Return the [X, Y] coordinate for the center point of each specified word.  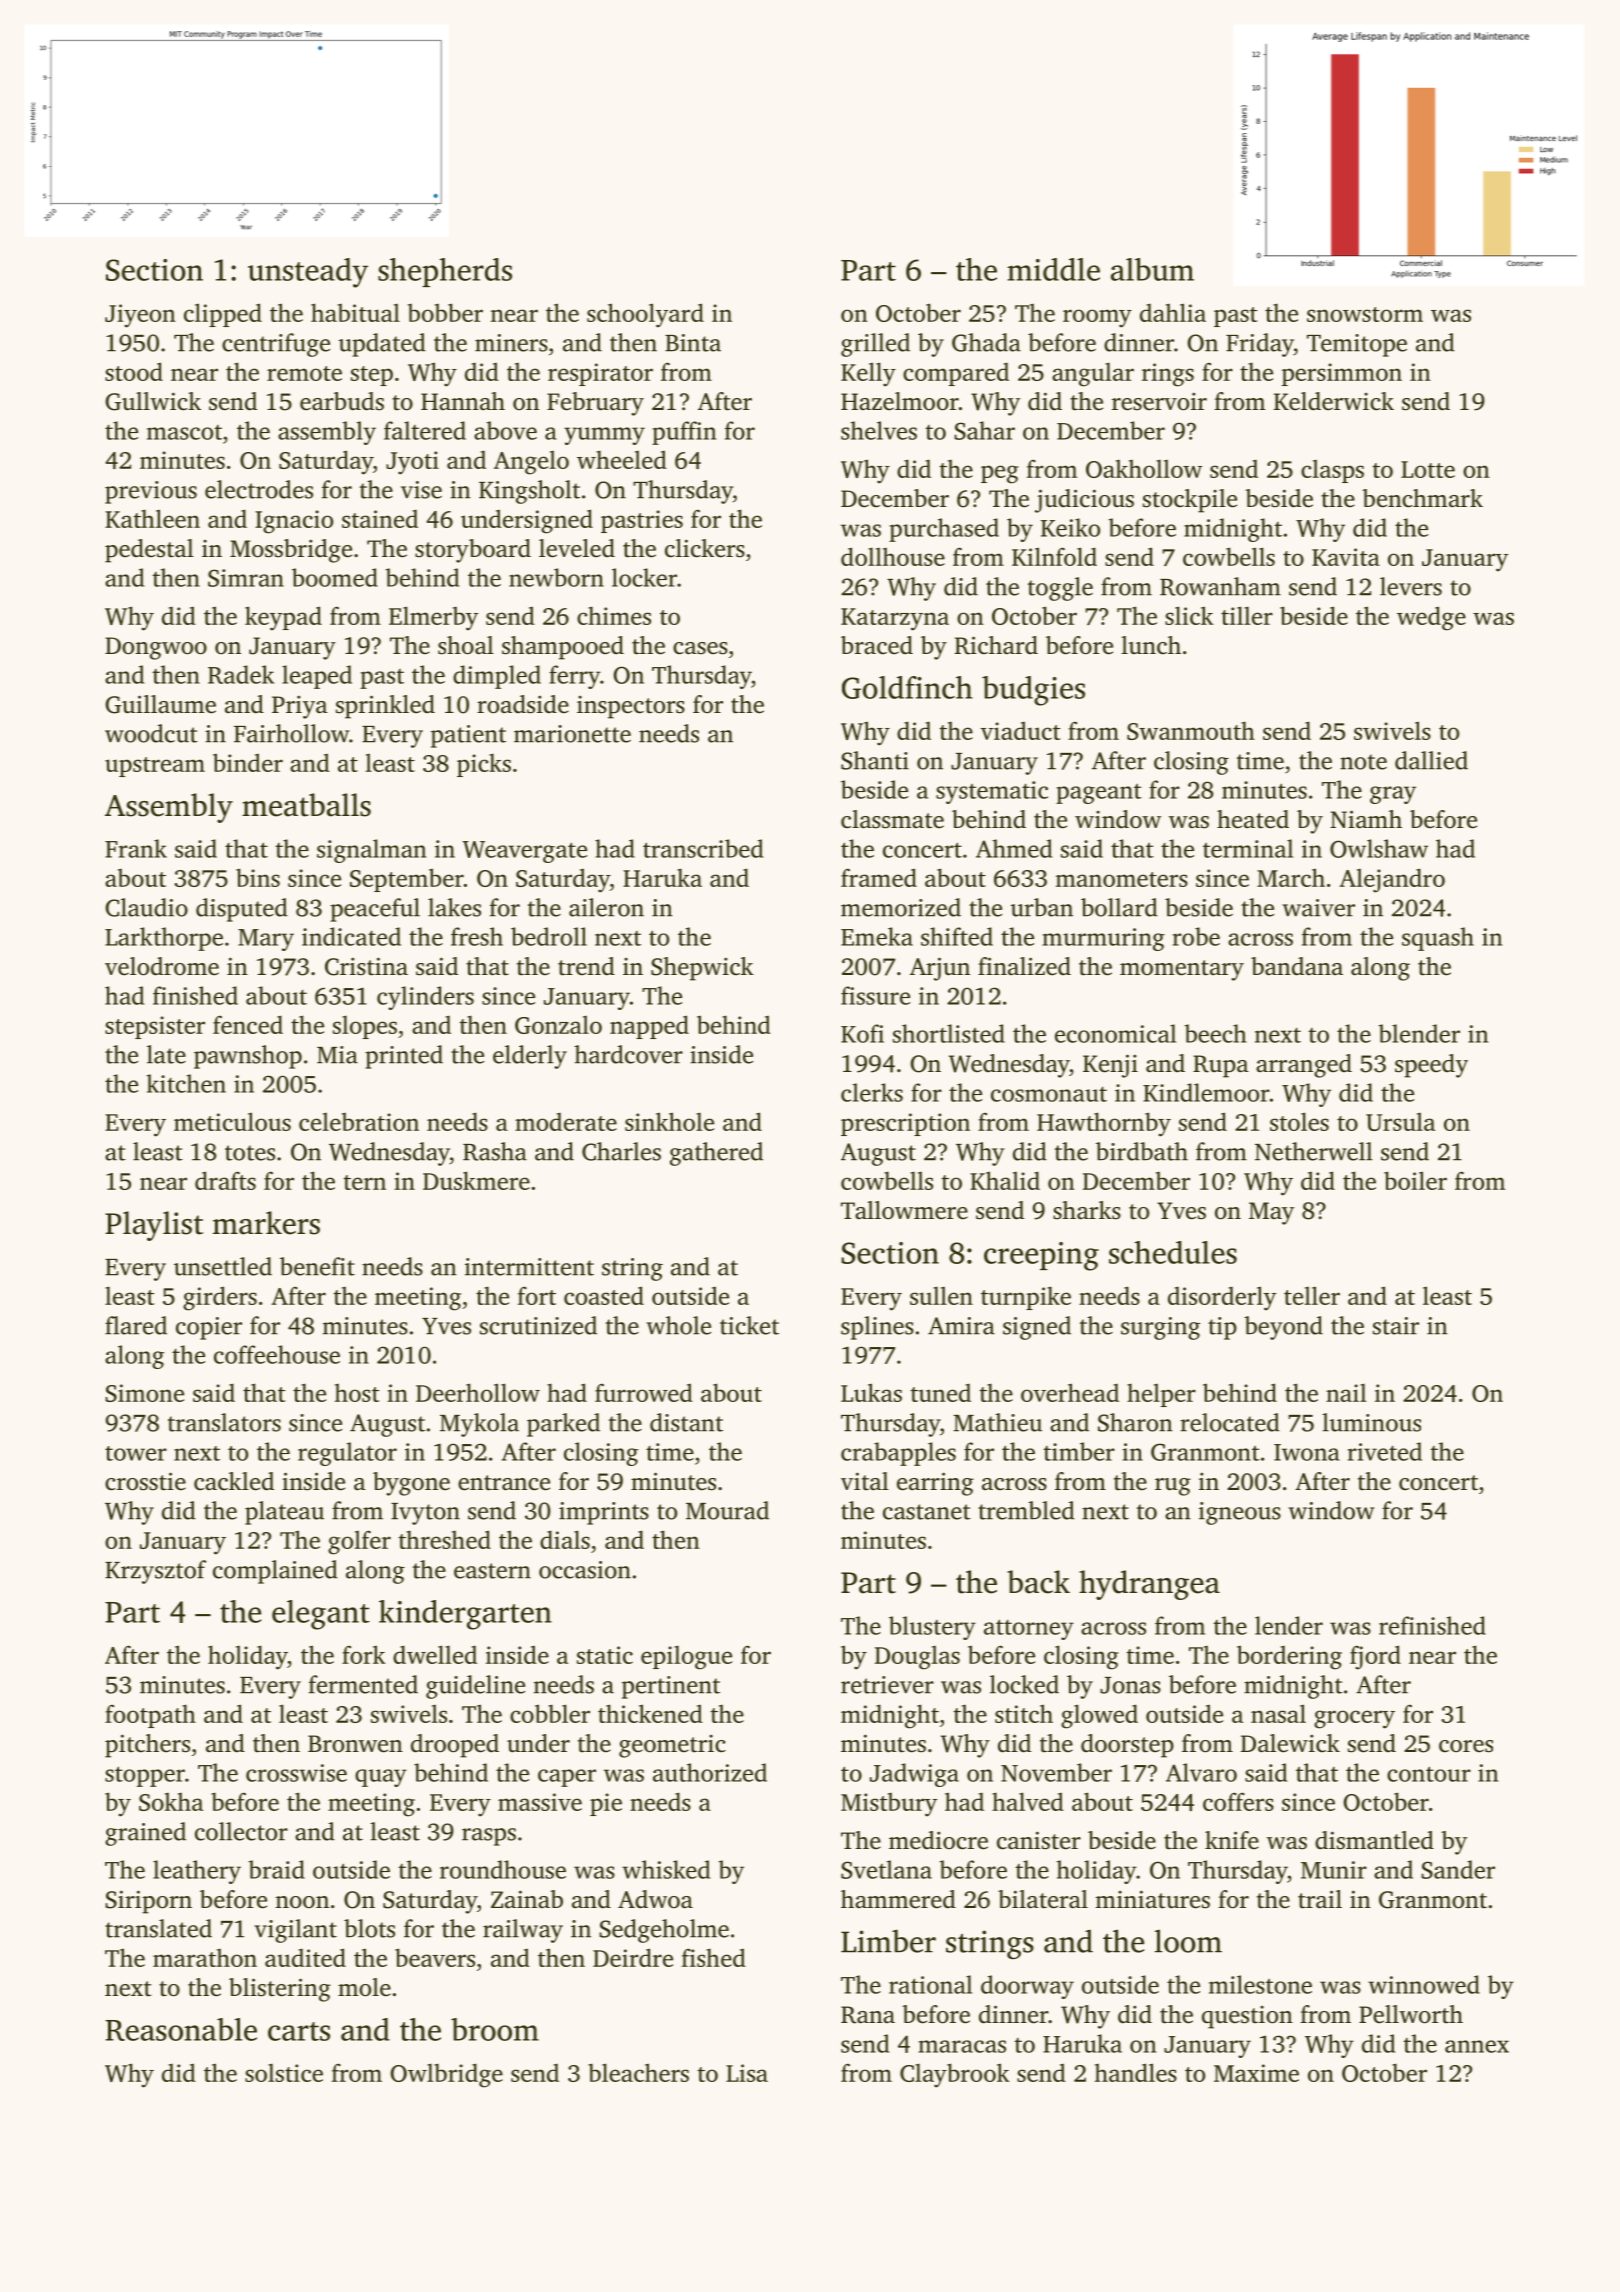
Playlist [154, 1226]
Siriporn [148, 1902]
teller [1312, 1295]
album [1152, 269]
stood [134, 371]
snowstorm [1365, 314]
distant [686, 1422]
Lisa [747, 2073]
